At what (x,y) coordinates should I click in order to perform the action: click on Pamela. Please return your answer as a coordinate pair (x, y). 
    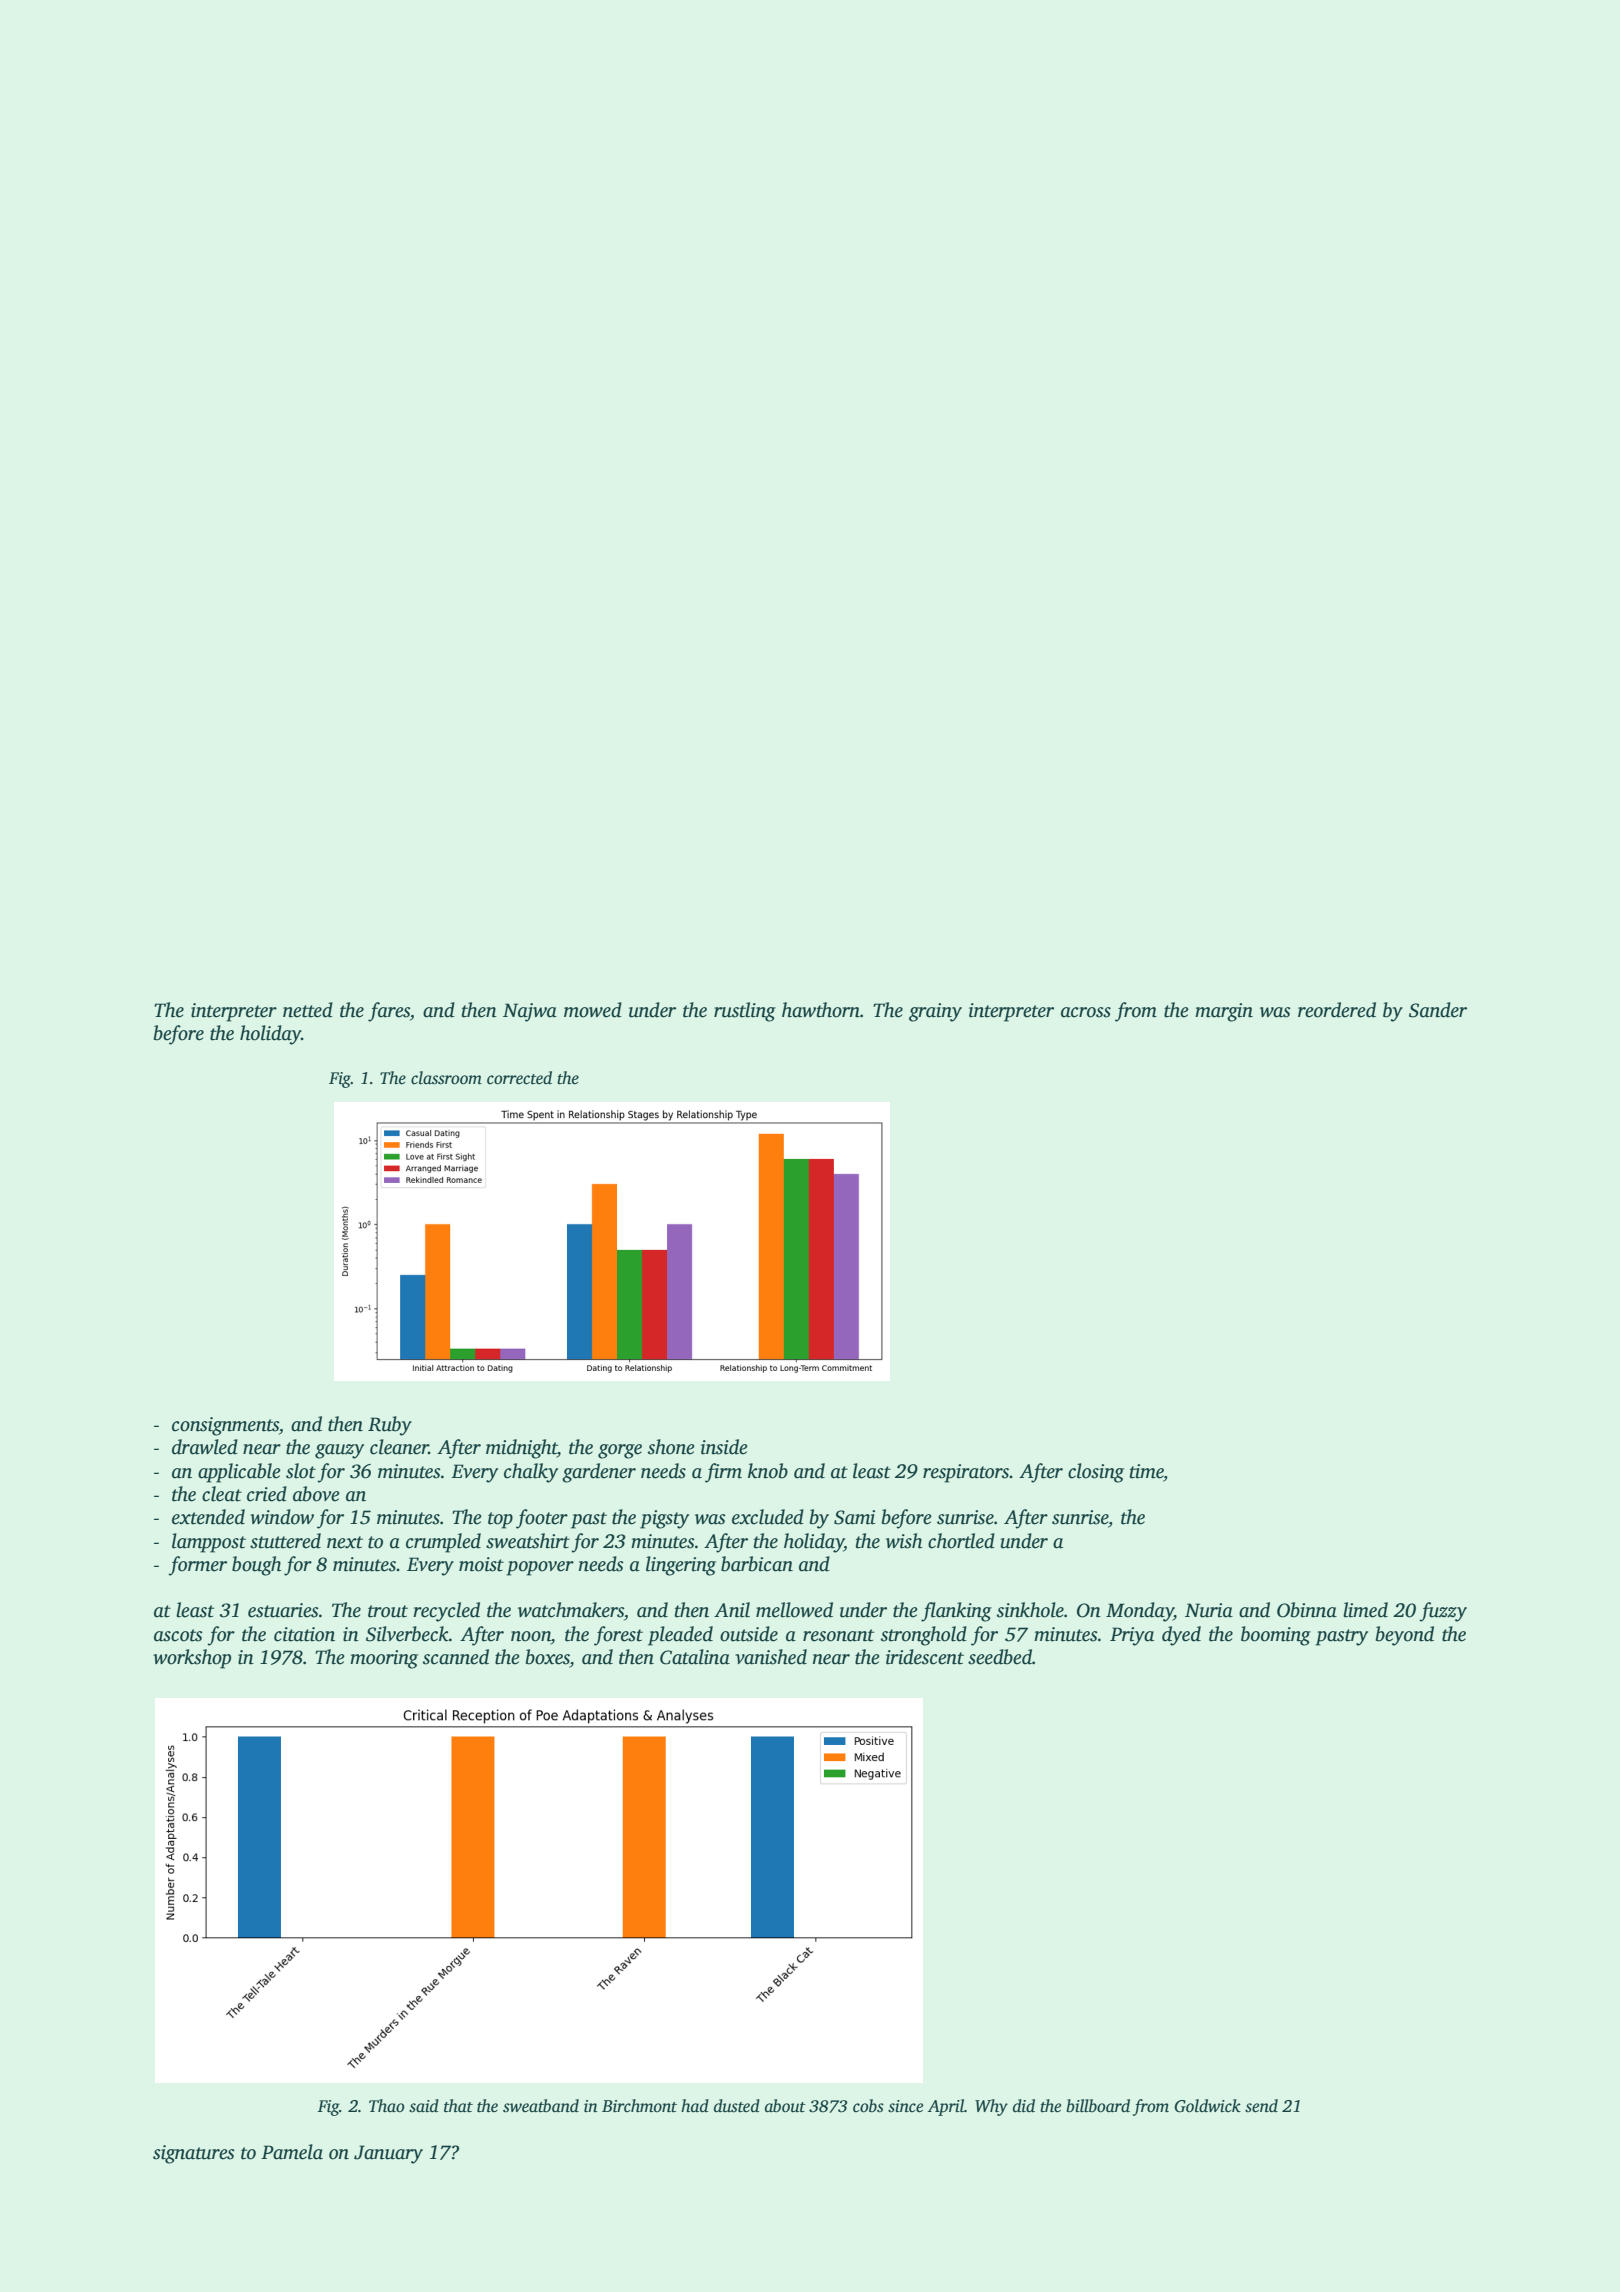
    Looking at the image, I should click on (292, 2152).
